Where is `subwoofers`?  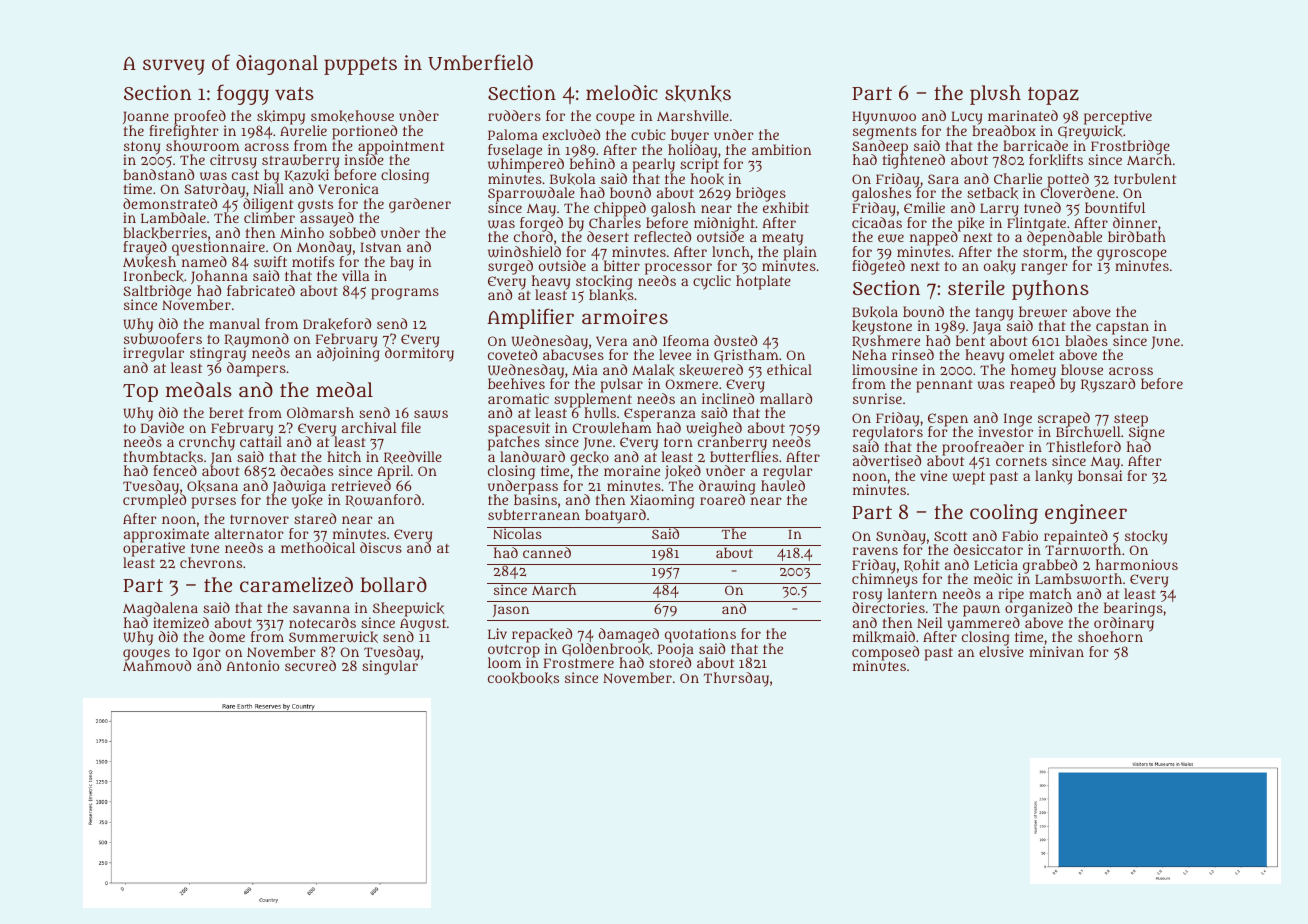 subwoofers is located at coordinates (163, 339).
